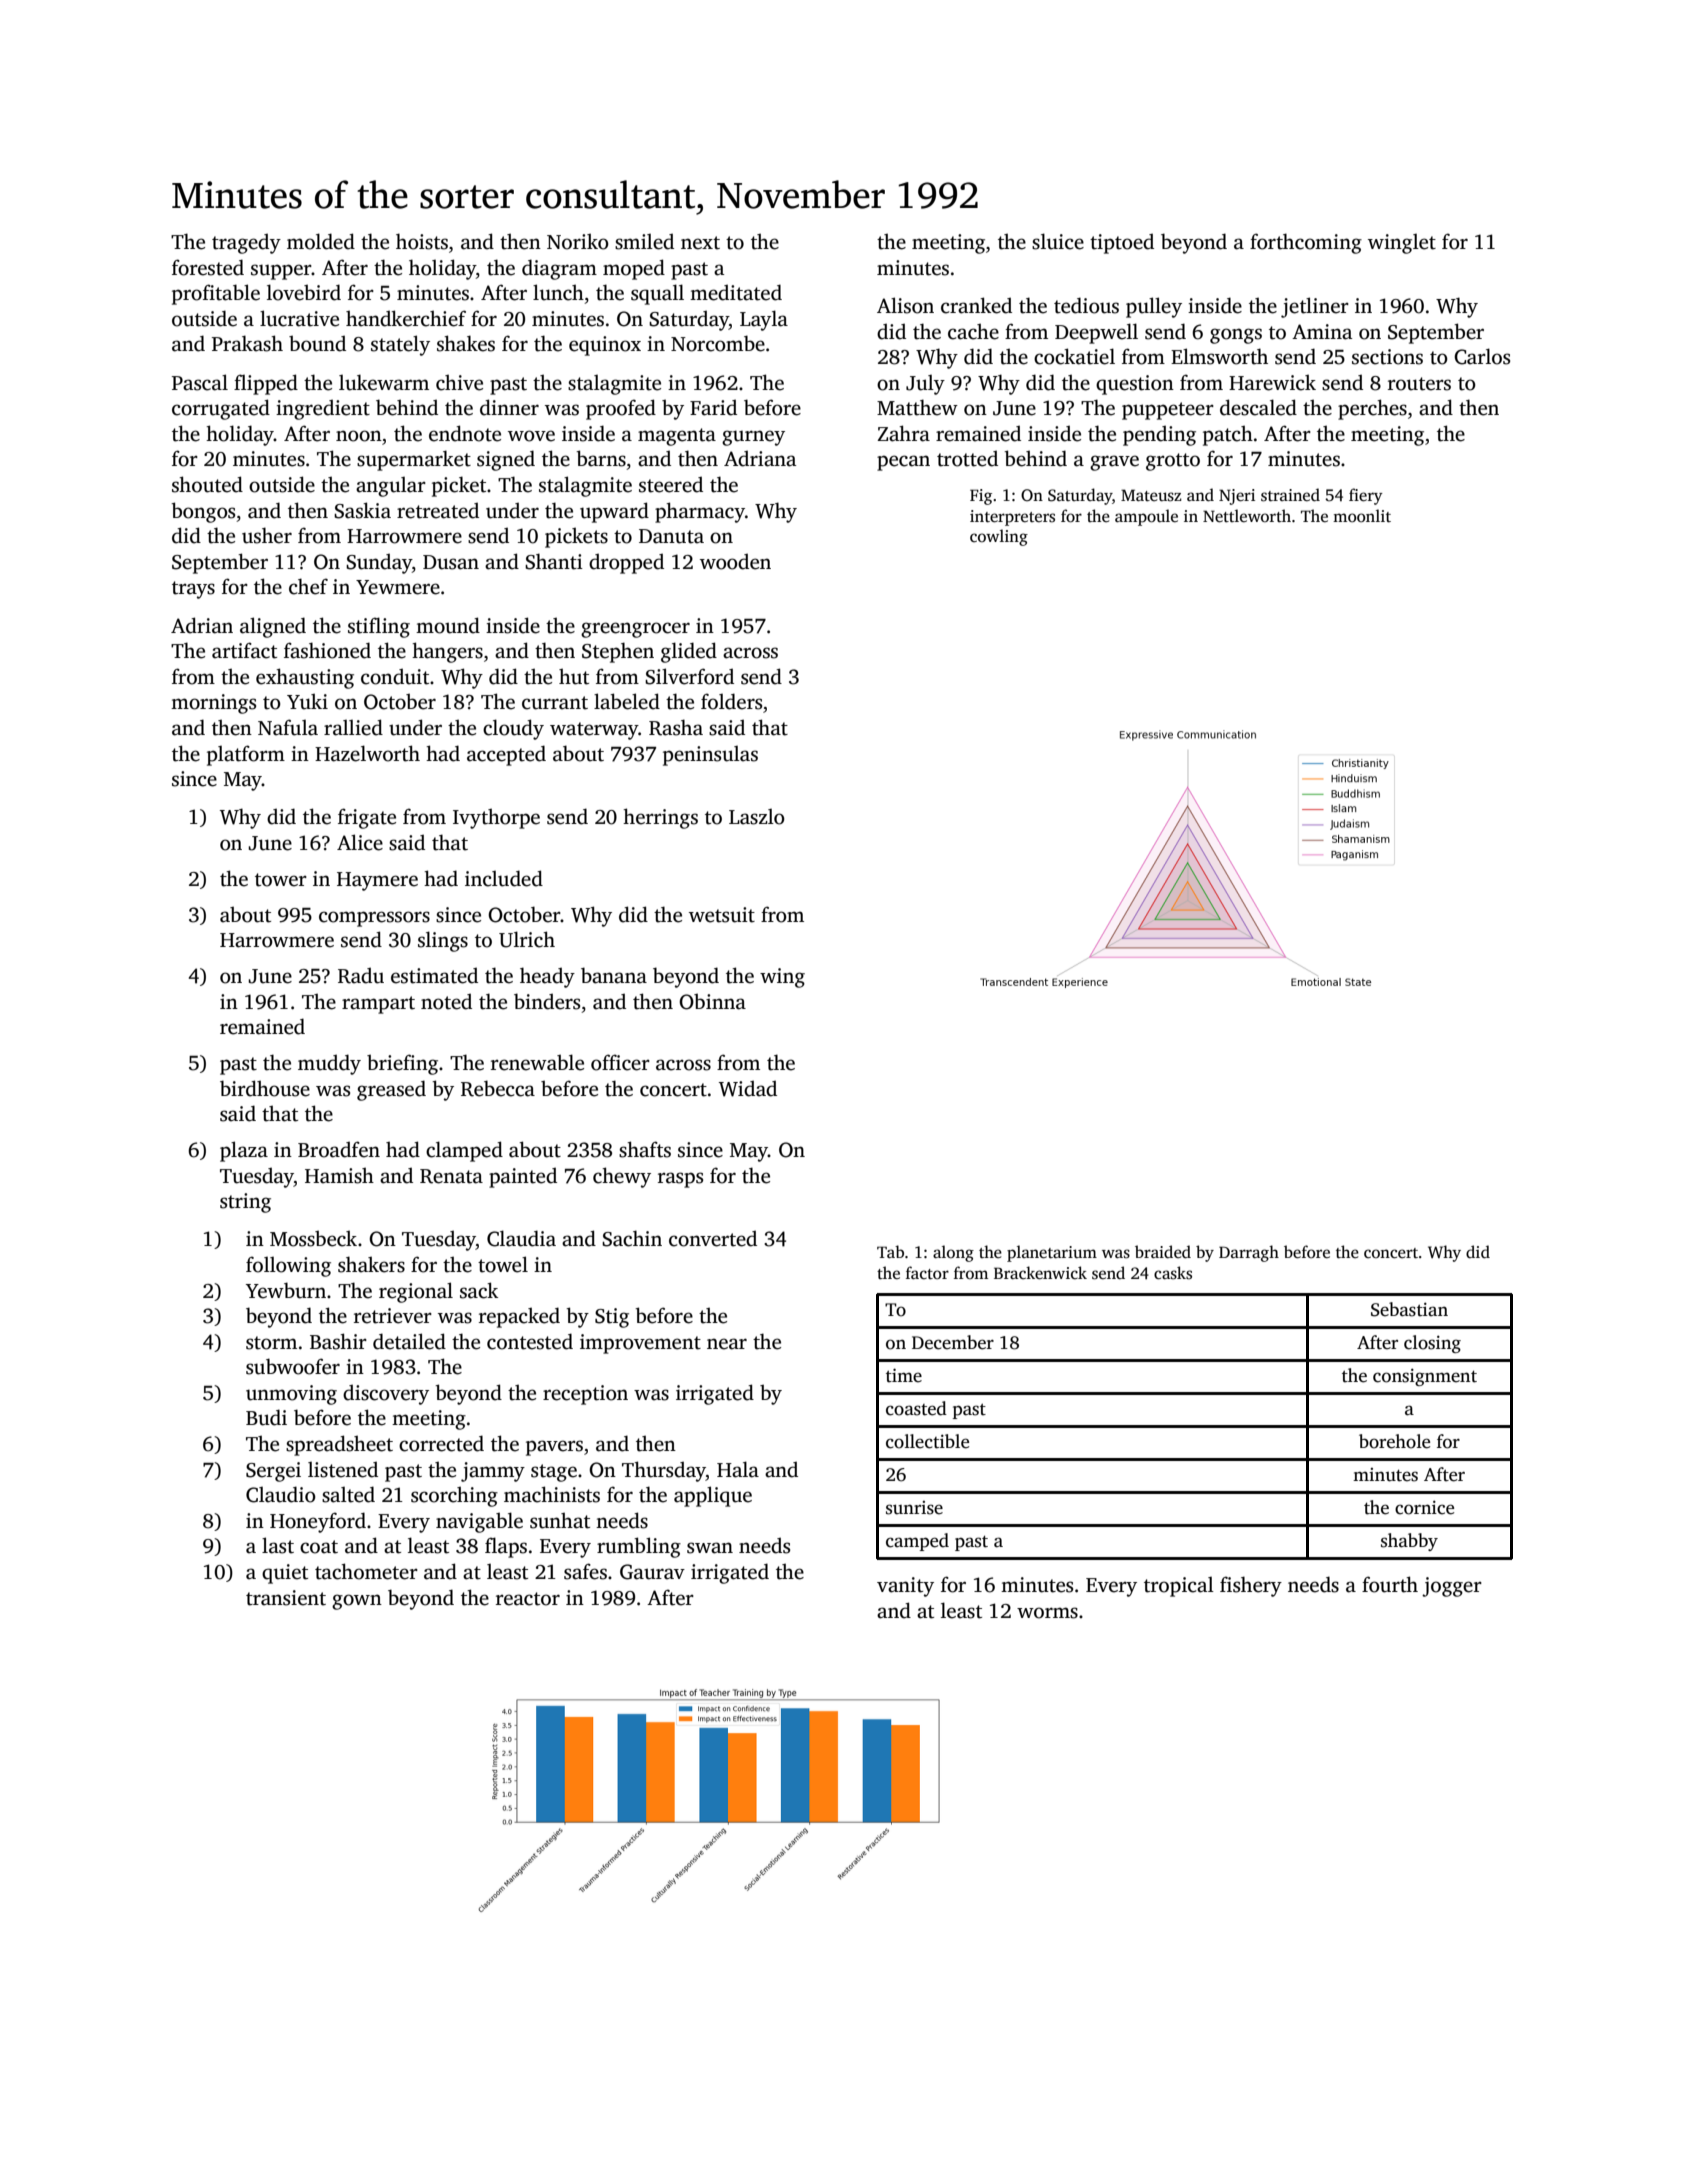 The height and width of the screenshot is (2178, 1683). I want to click on usher, so click(267, 535).
